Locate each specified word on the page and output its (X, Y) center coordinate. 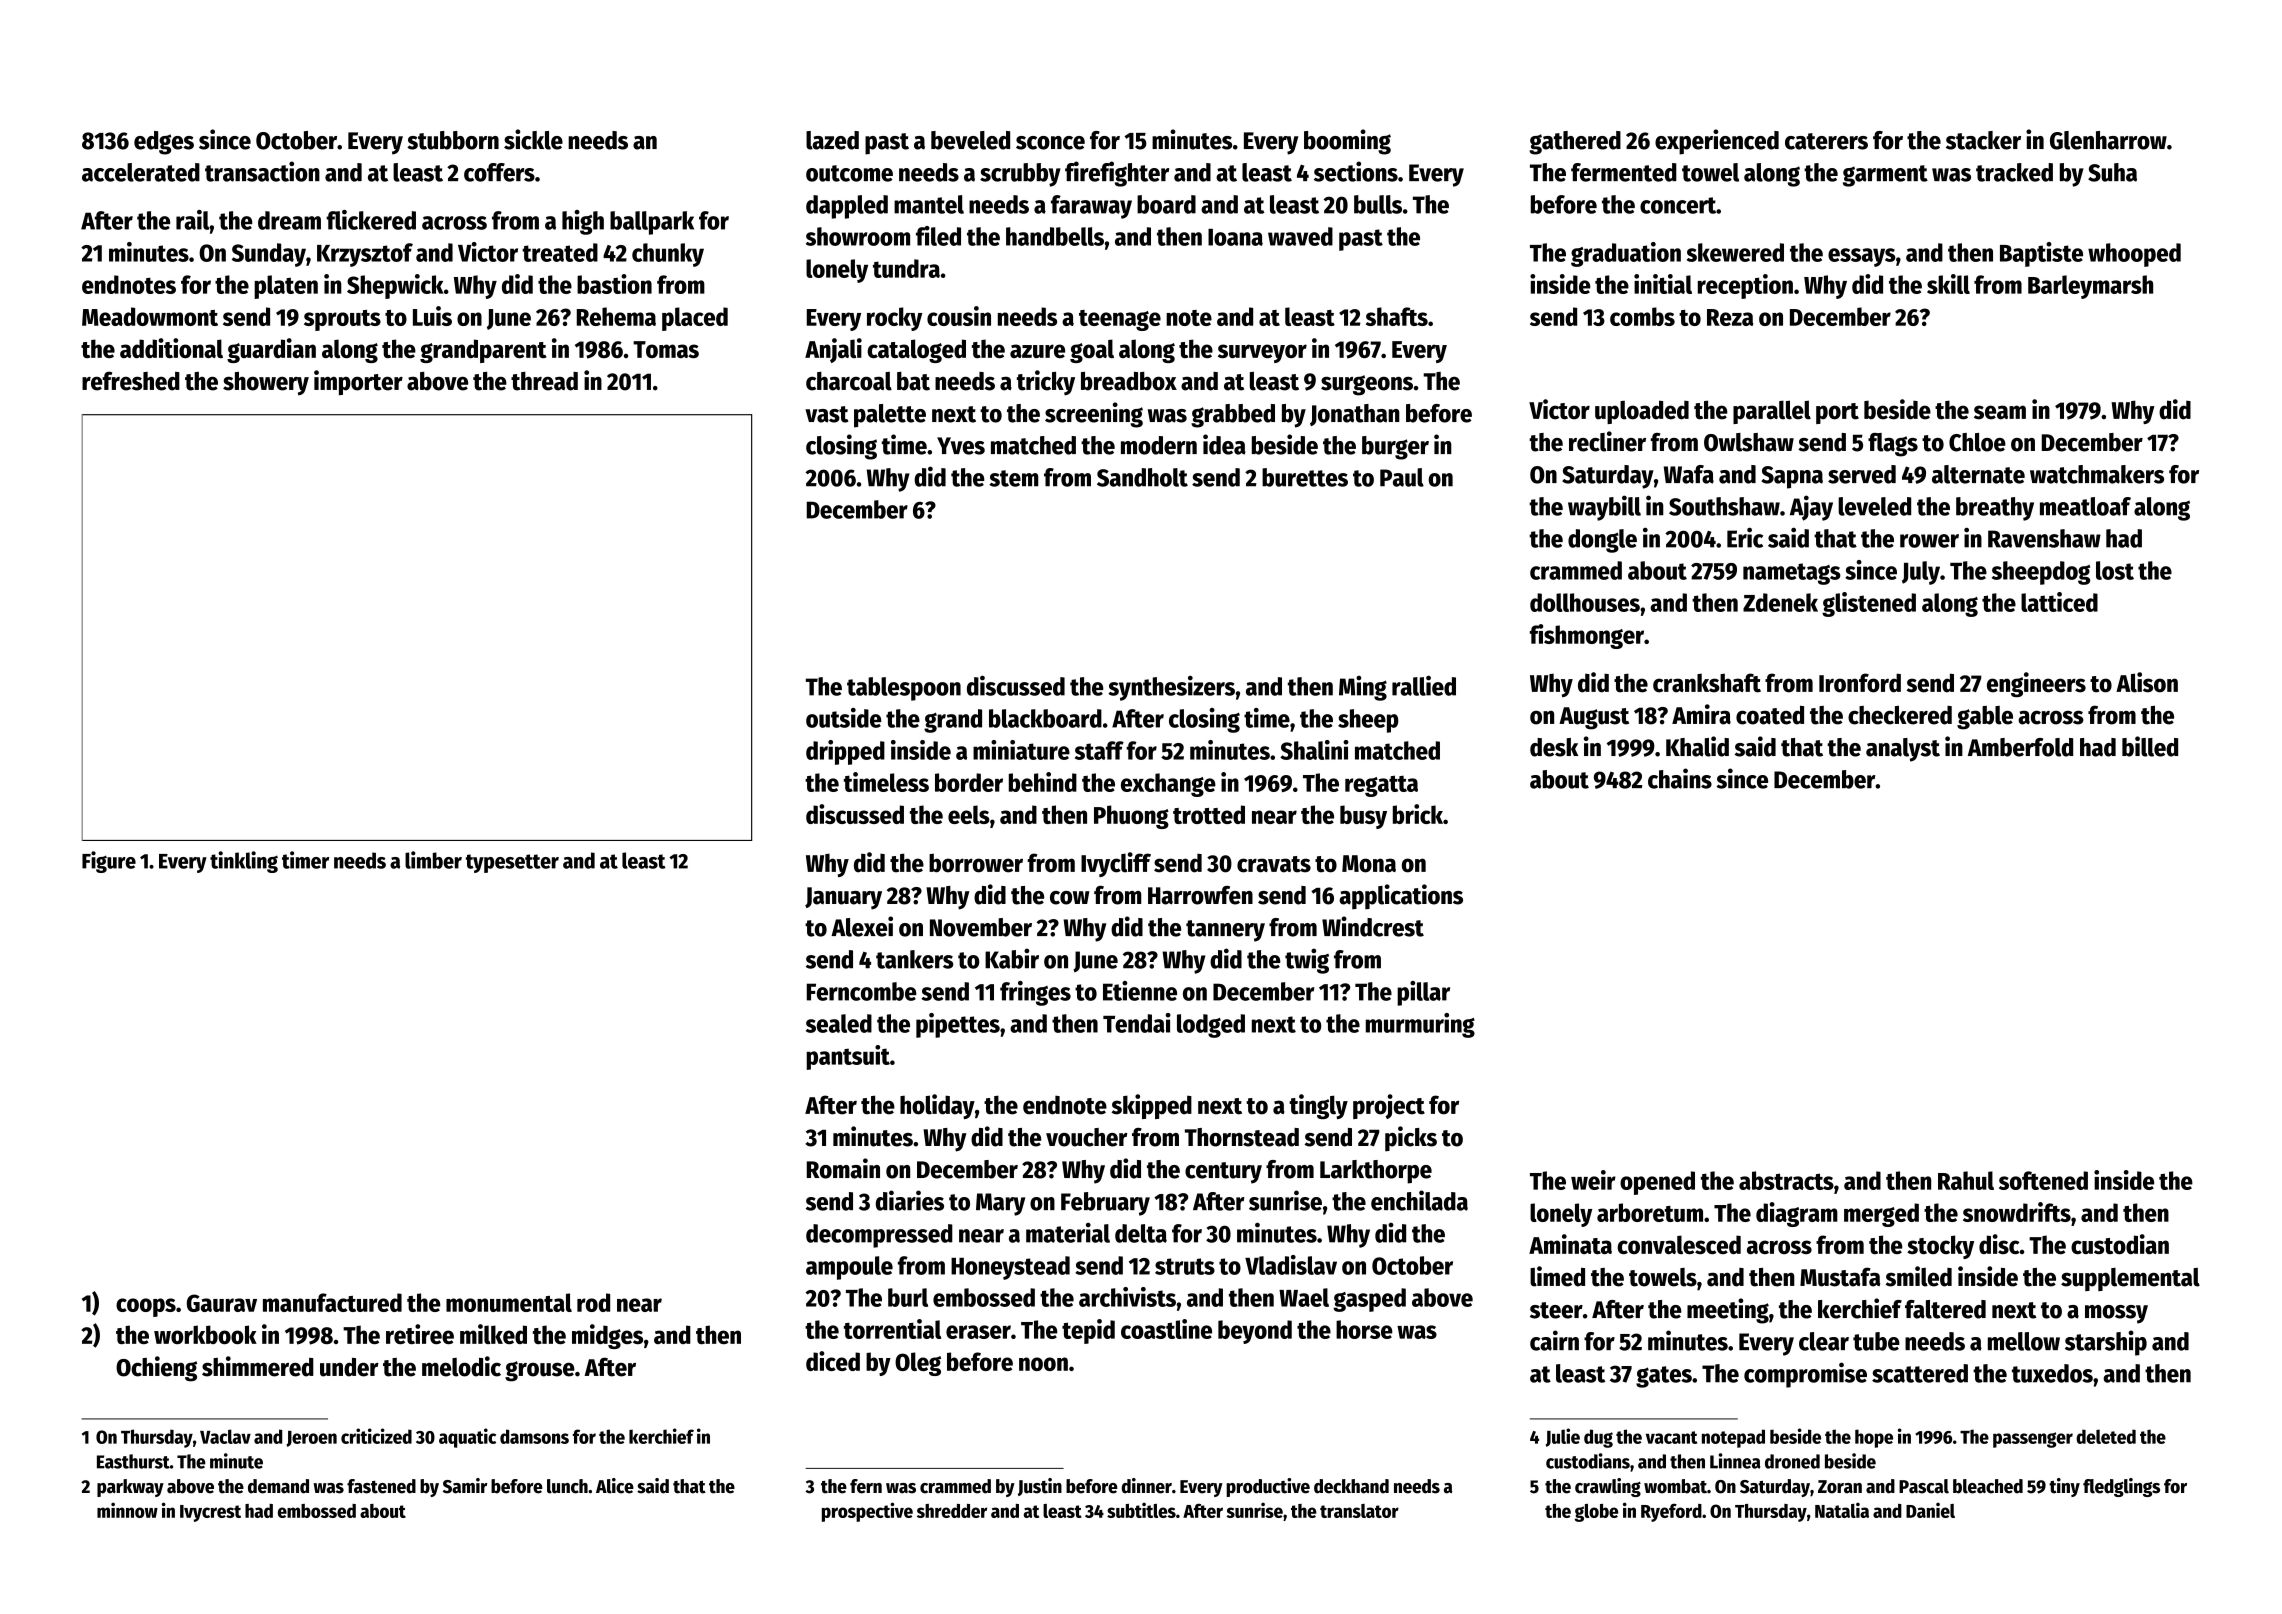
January (843, 898)
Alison (2147, 682)
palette (890, 416)
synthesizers (1171, 688)
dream (289, 220)
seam (2000, 412)
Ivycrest (210, 1513)
